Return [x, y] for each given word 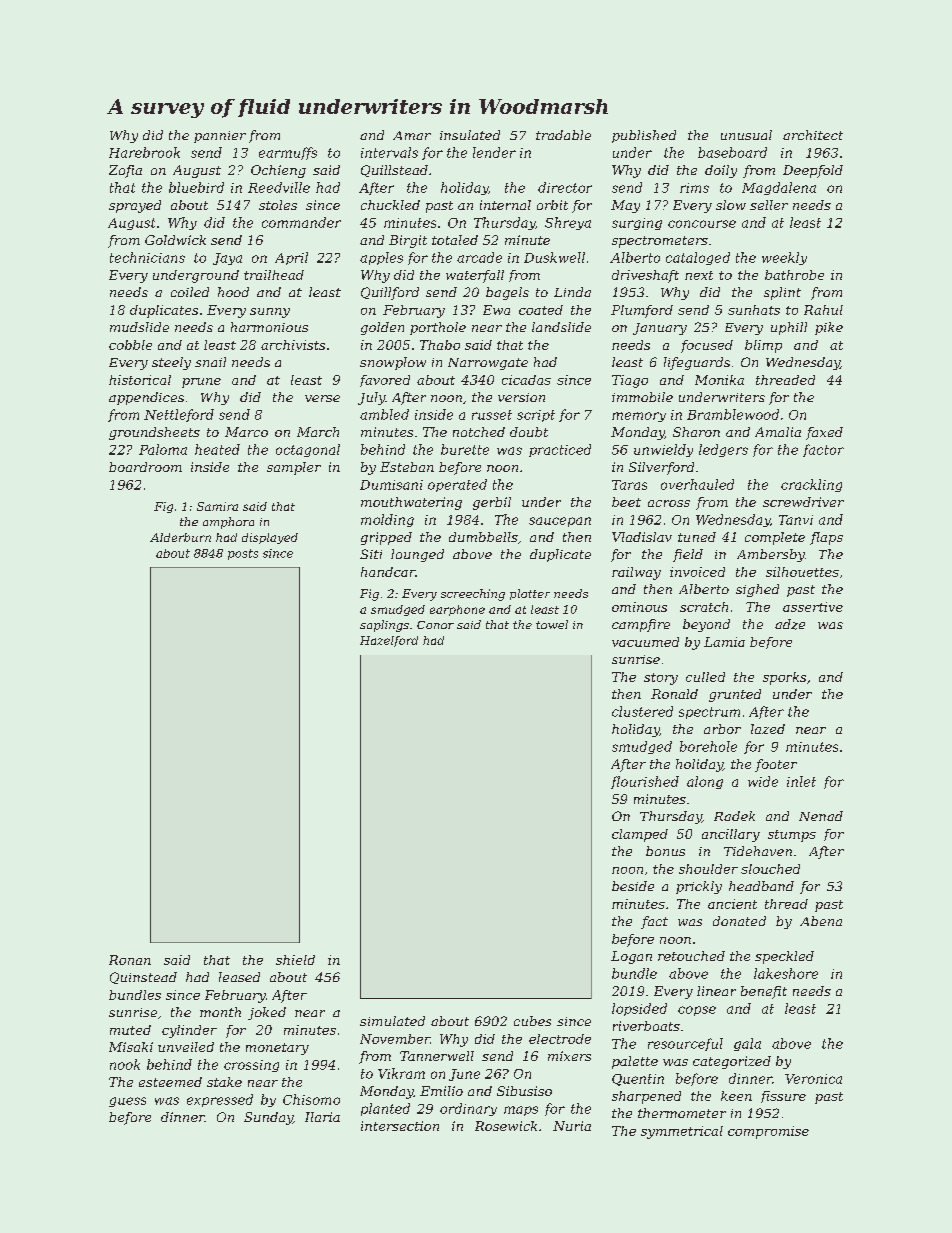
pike [829, 328]
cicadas [526, 380]
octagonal [308, 450]
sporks [784, 678]
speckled [784, 957]
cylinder [189, 1031]
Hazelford [389, 641]
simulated [392, 1021]
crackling [811, 485]
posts [243, 554]
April [291, 258]
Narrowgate [488, 364]
